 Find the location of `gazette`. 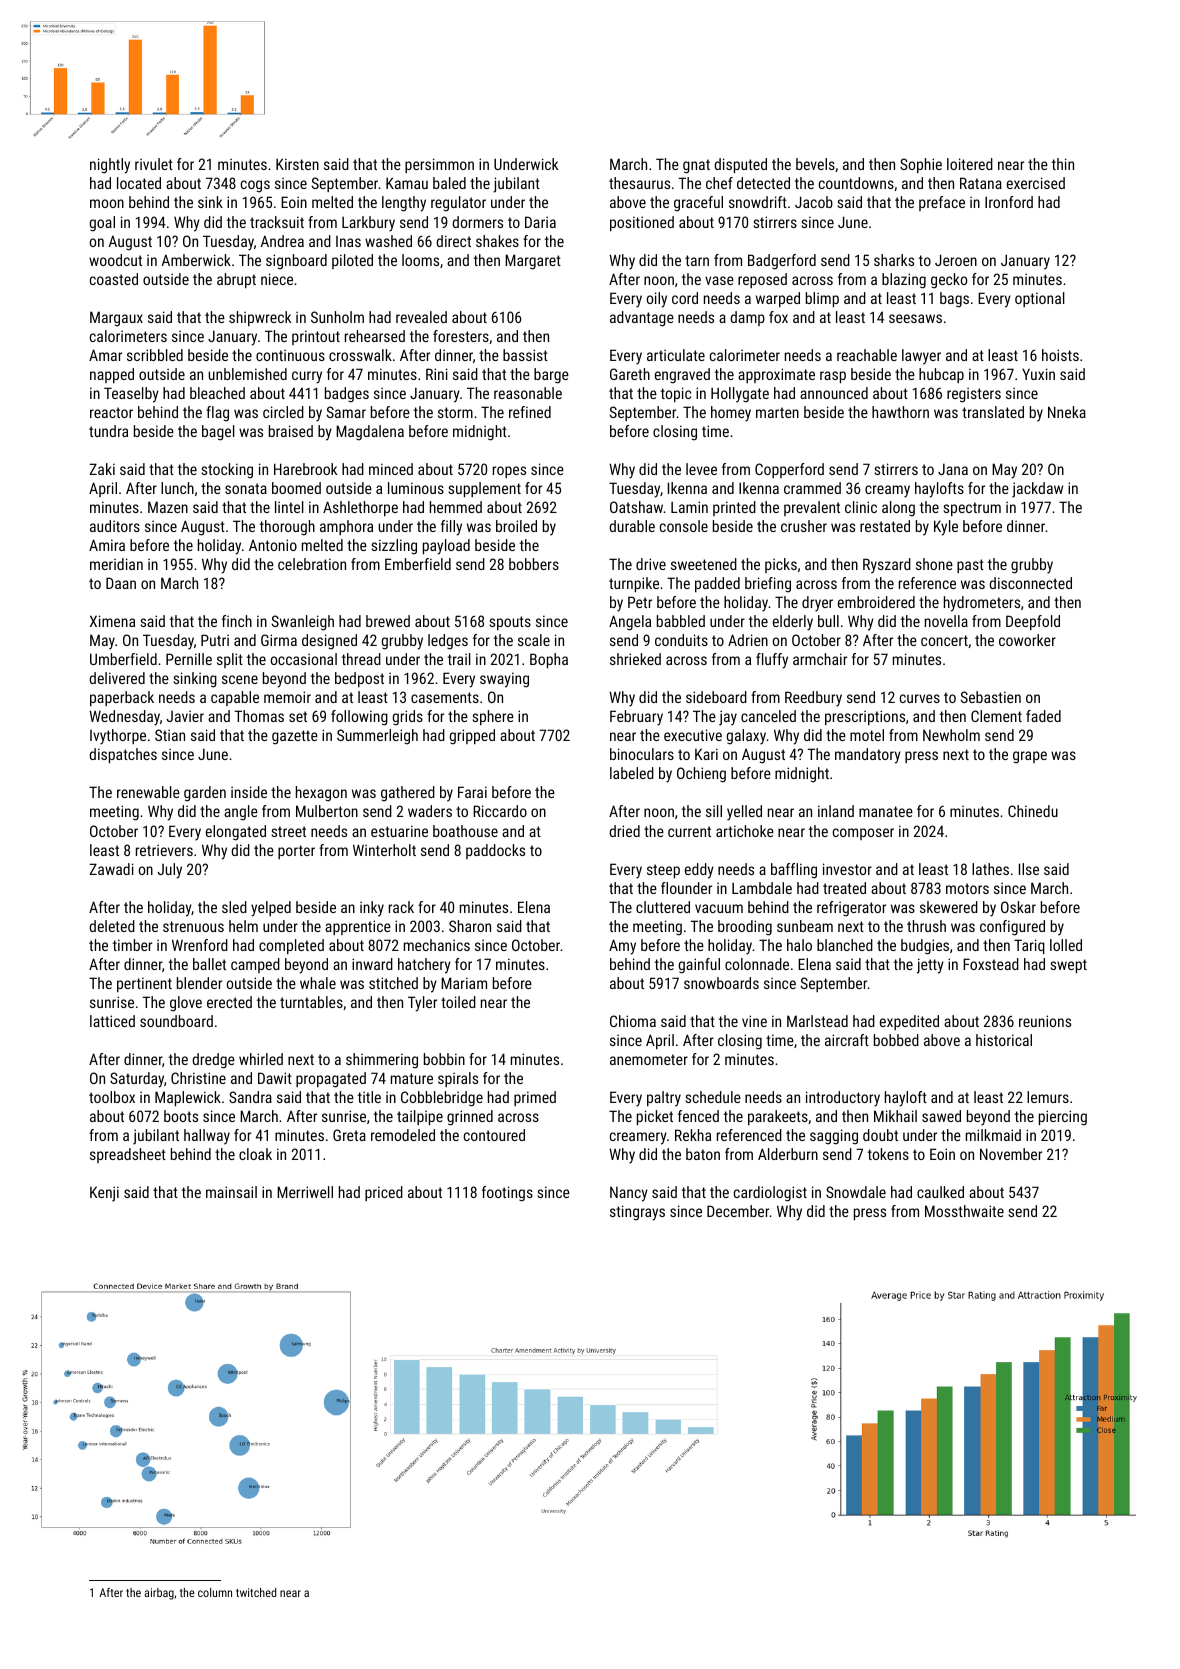

gazette is located at coordinates (295, 737).
